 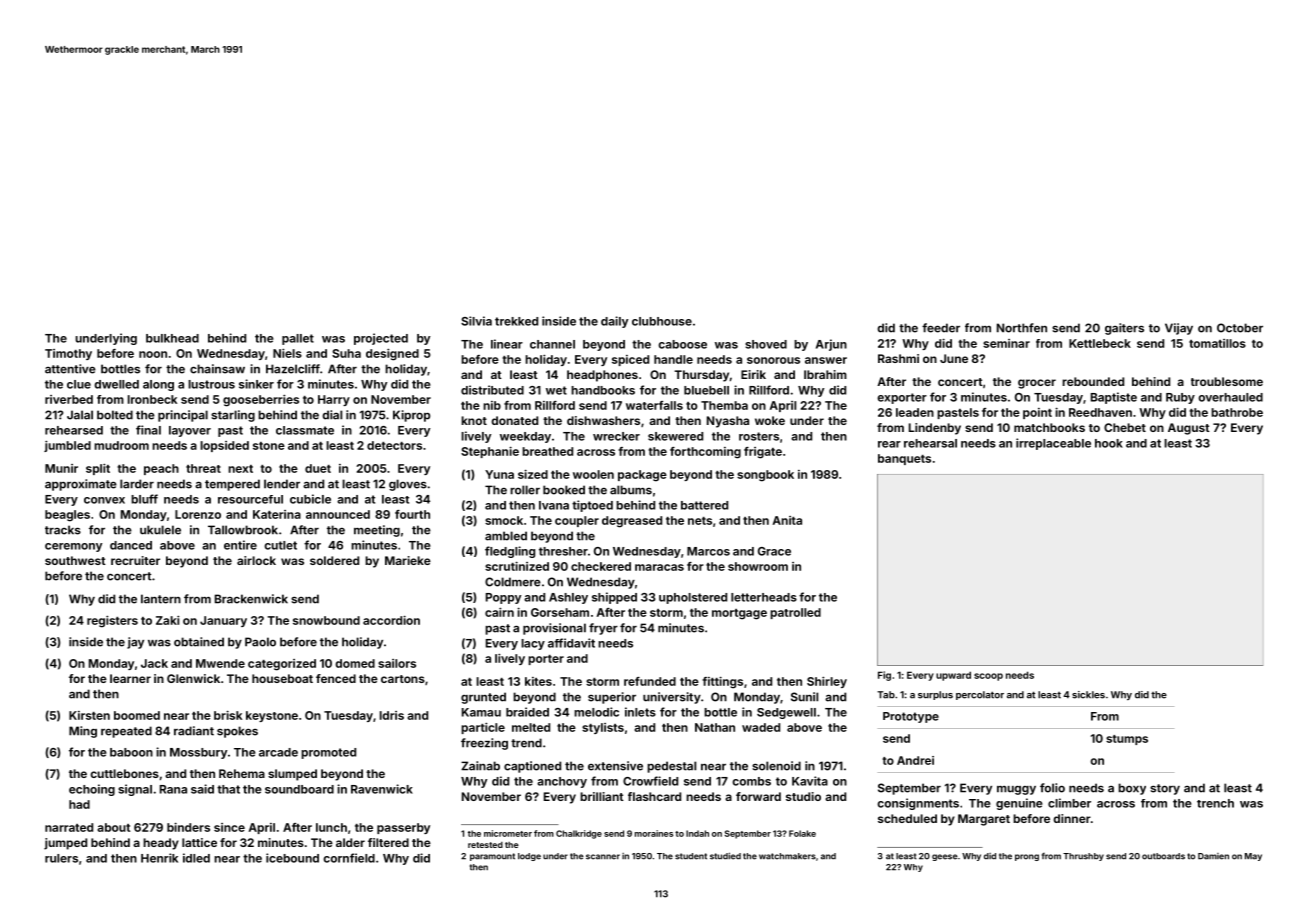 What do you see at coordinates (172, 338) in the document?
I see `bulkhead` at bounding box center [172, 338].
